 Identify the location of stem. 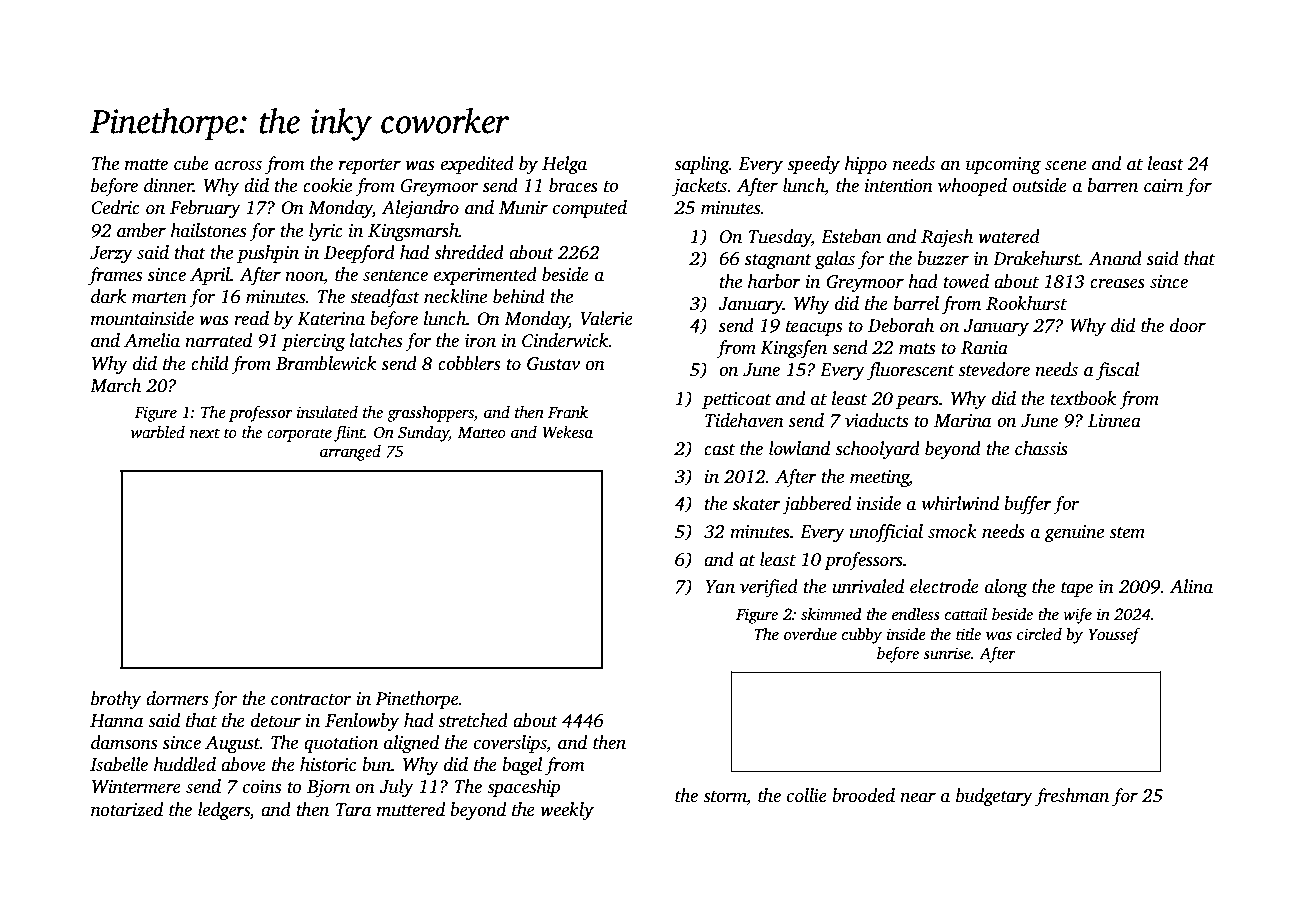
(1127, 533).
